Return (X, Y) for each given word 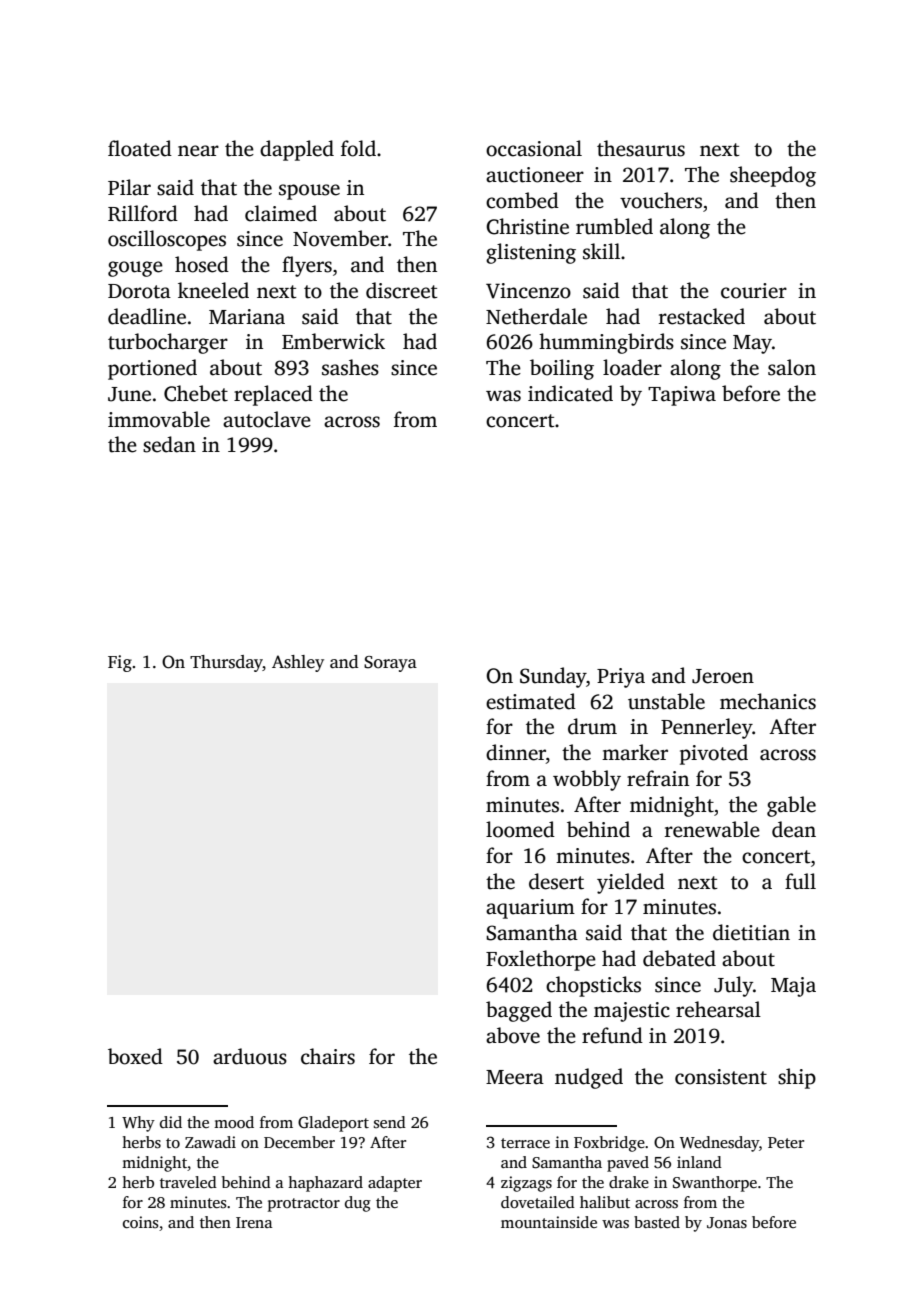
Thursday (226, 663)
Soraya (390, 664)
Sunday (553, 677)
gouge (135, 269)
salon (792, 367)
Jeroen (723, 676)
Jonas (727, 1223)
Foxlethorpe (541, 960)
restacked (702, 316)
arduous (250, 1056)
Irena (254, 1222)
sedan (169, 444)
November (340, 238)
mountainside (549, 1222)
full (800, 881)
